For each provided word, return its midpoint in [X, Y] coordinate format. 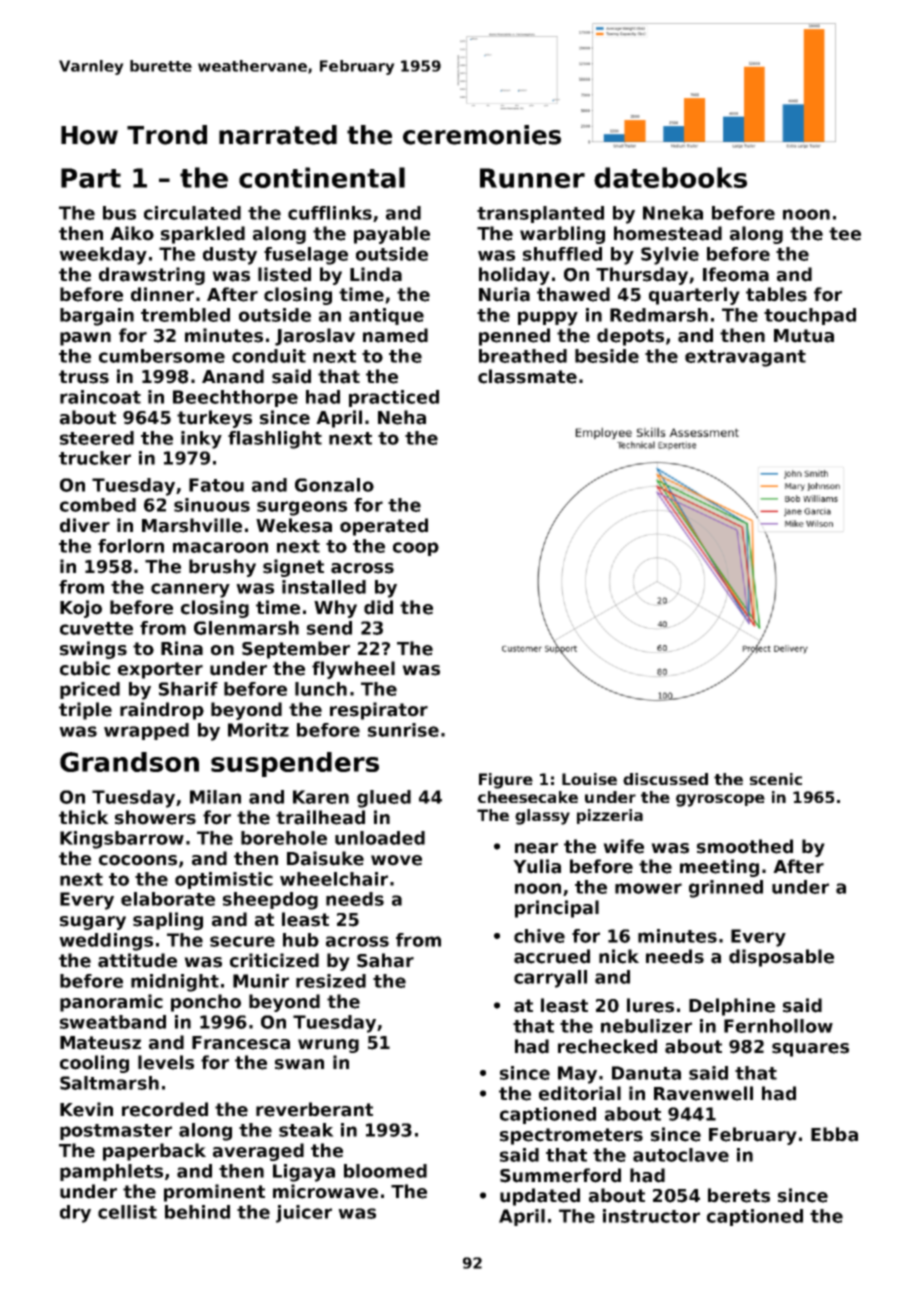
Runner [532, 178]
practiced [394, 398]
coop [416, 549]
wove [396, 860]
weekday [103, 256]
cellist [127, 1212]
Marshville [192, 525]
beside [607, 356]
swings [93, 650]
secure [242, 941]
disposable [781, 958]
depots [630, 337]
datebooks [670, 177]
